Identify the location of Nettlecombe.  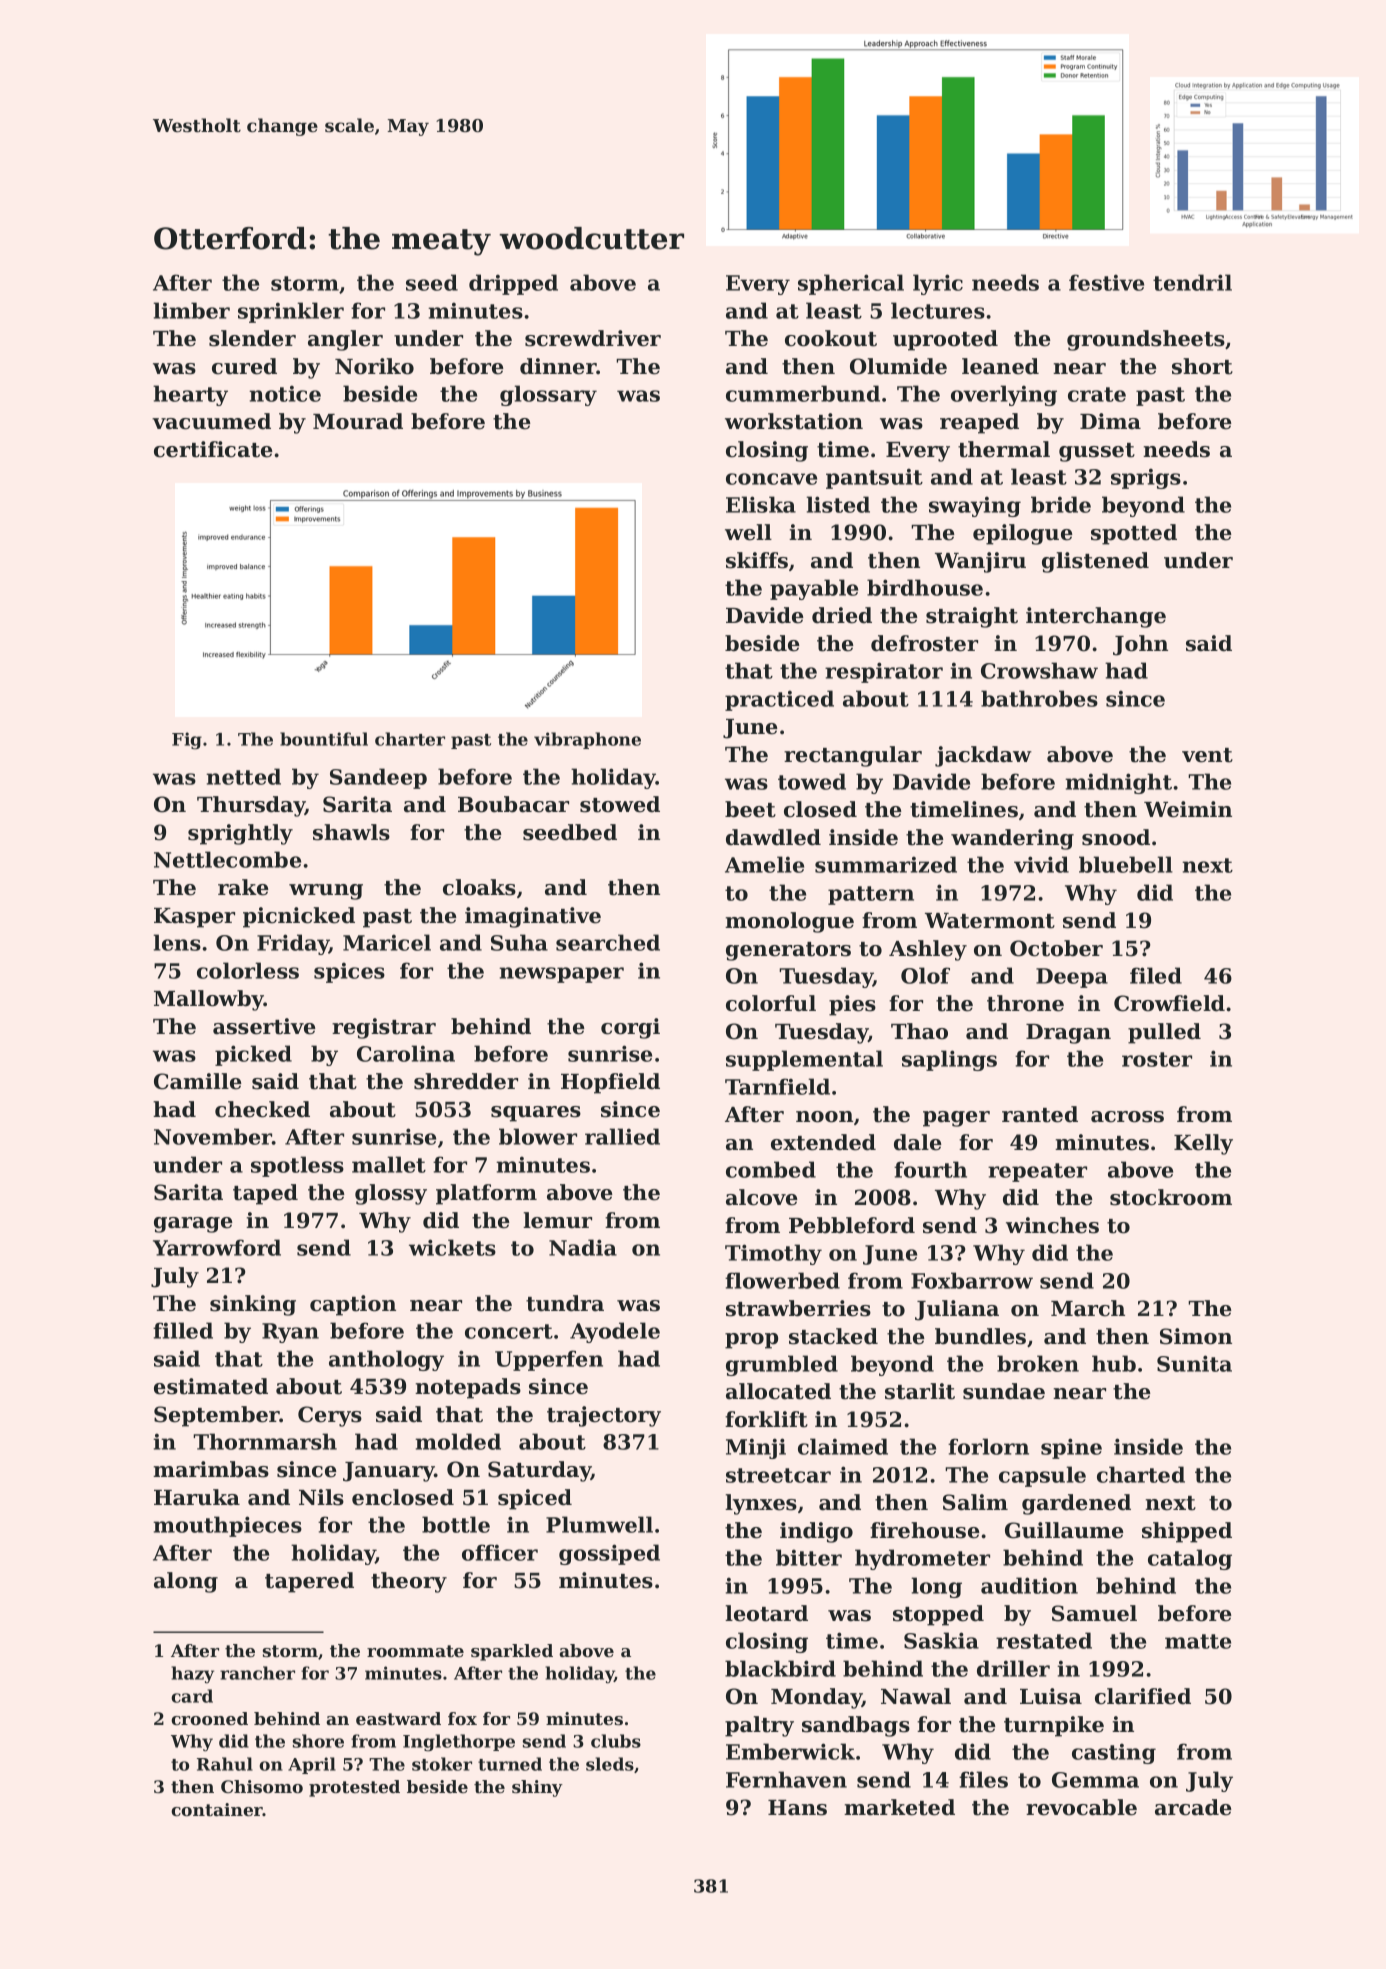
(227, 859).
